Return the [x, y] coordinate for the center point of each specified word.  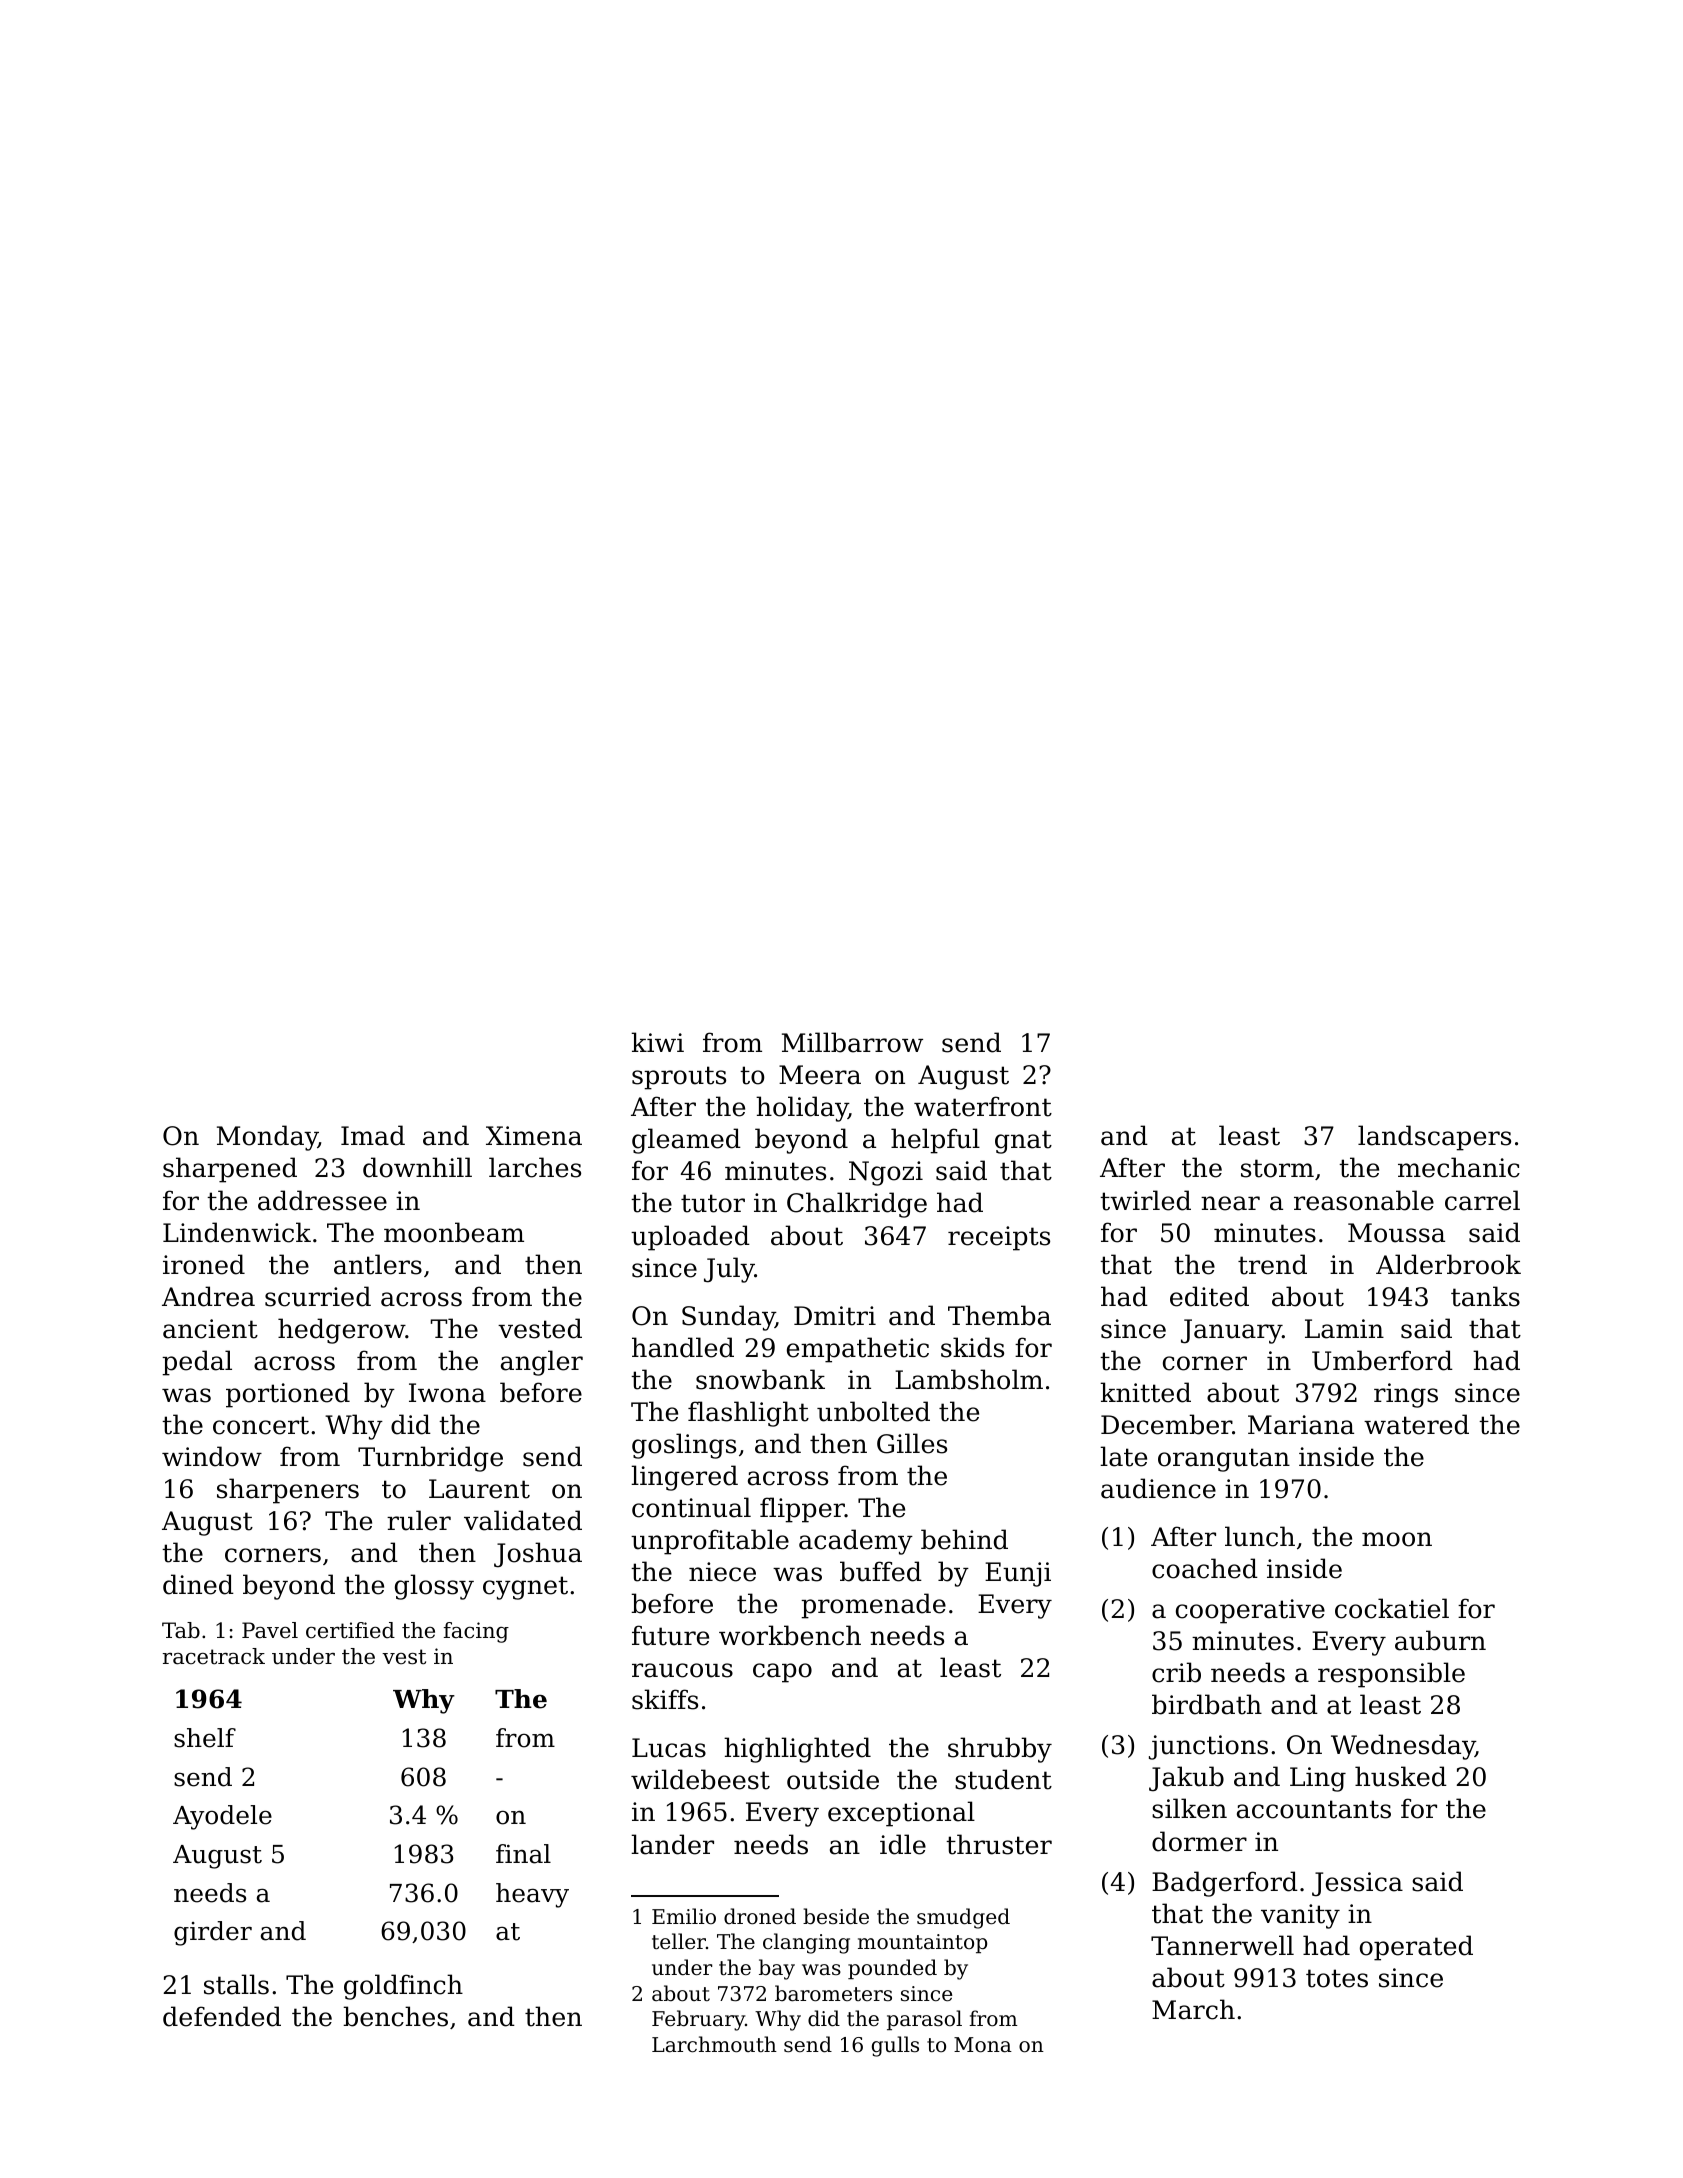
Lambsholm [969, 1379]
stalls [236, 1984]
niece [722, 1572]
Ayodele [222, 1817]
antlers [378, 1264]
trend [1272, 1264]
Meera [820, 1075]
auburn [1440, 1640]
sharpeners [288, 1491]
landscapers [1434, 1138]
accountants [1314, 1809]
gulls [895, 2046]
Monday [267, 1138]
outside [833, 1779]
